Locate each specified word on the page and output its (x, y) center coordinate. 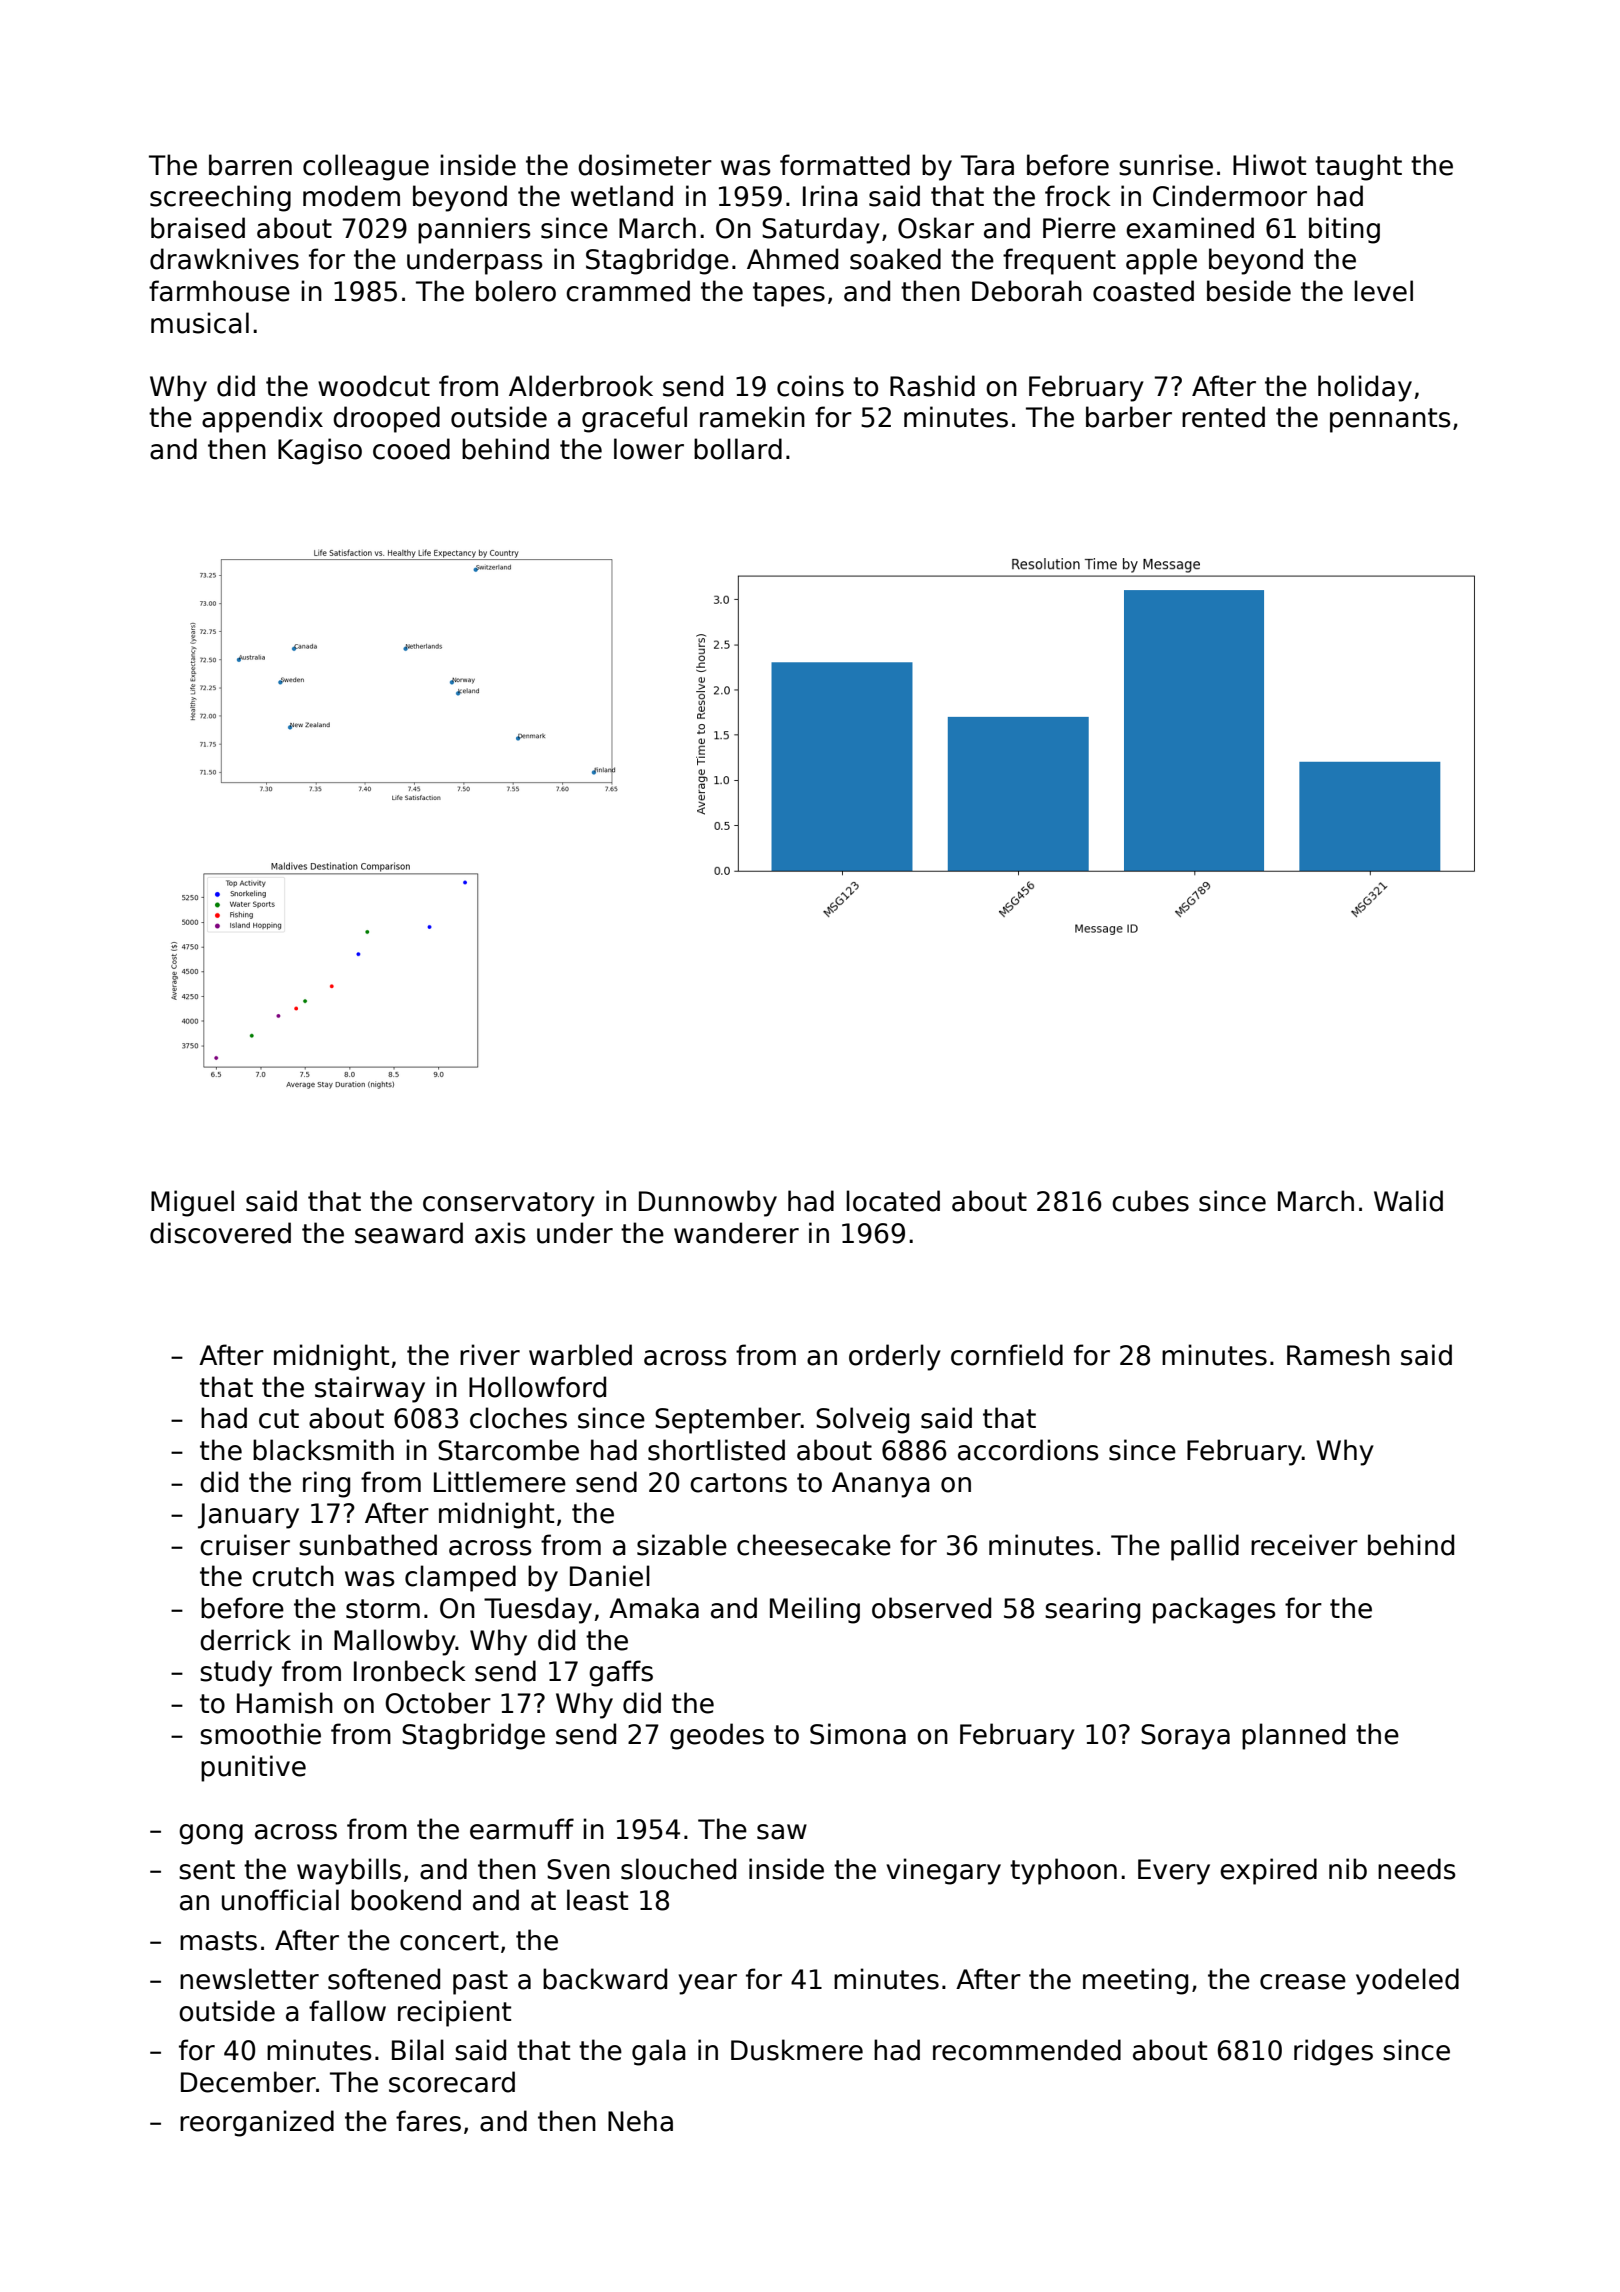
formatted (845, 165)
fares (428, 2121)
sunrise (1166, 165)
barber (1129, 417)
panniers (474, 230)
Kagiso (320, 451)
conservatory (509, 1204)
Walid (1408, 1201)
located (893, 1201)
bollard (738, 449)
